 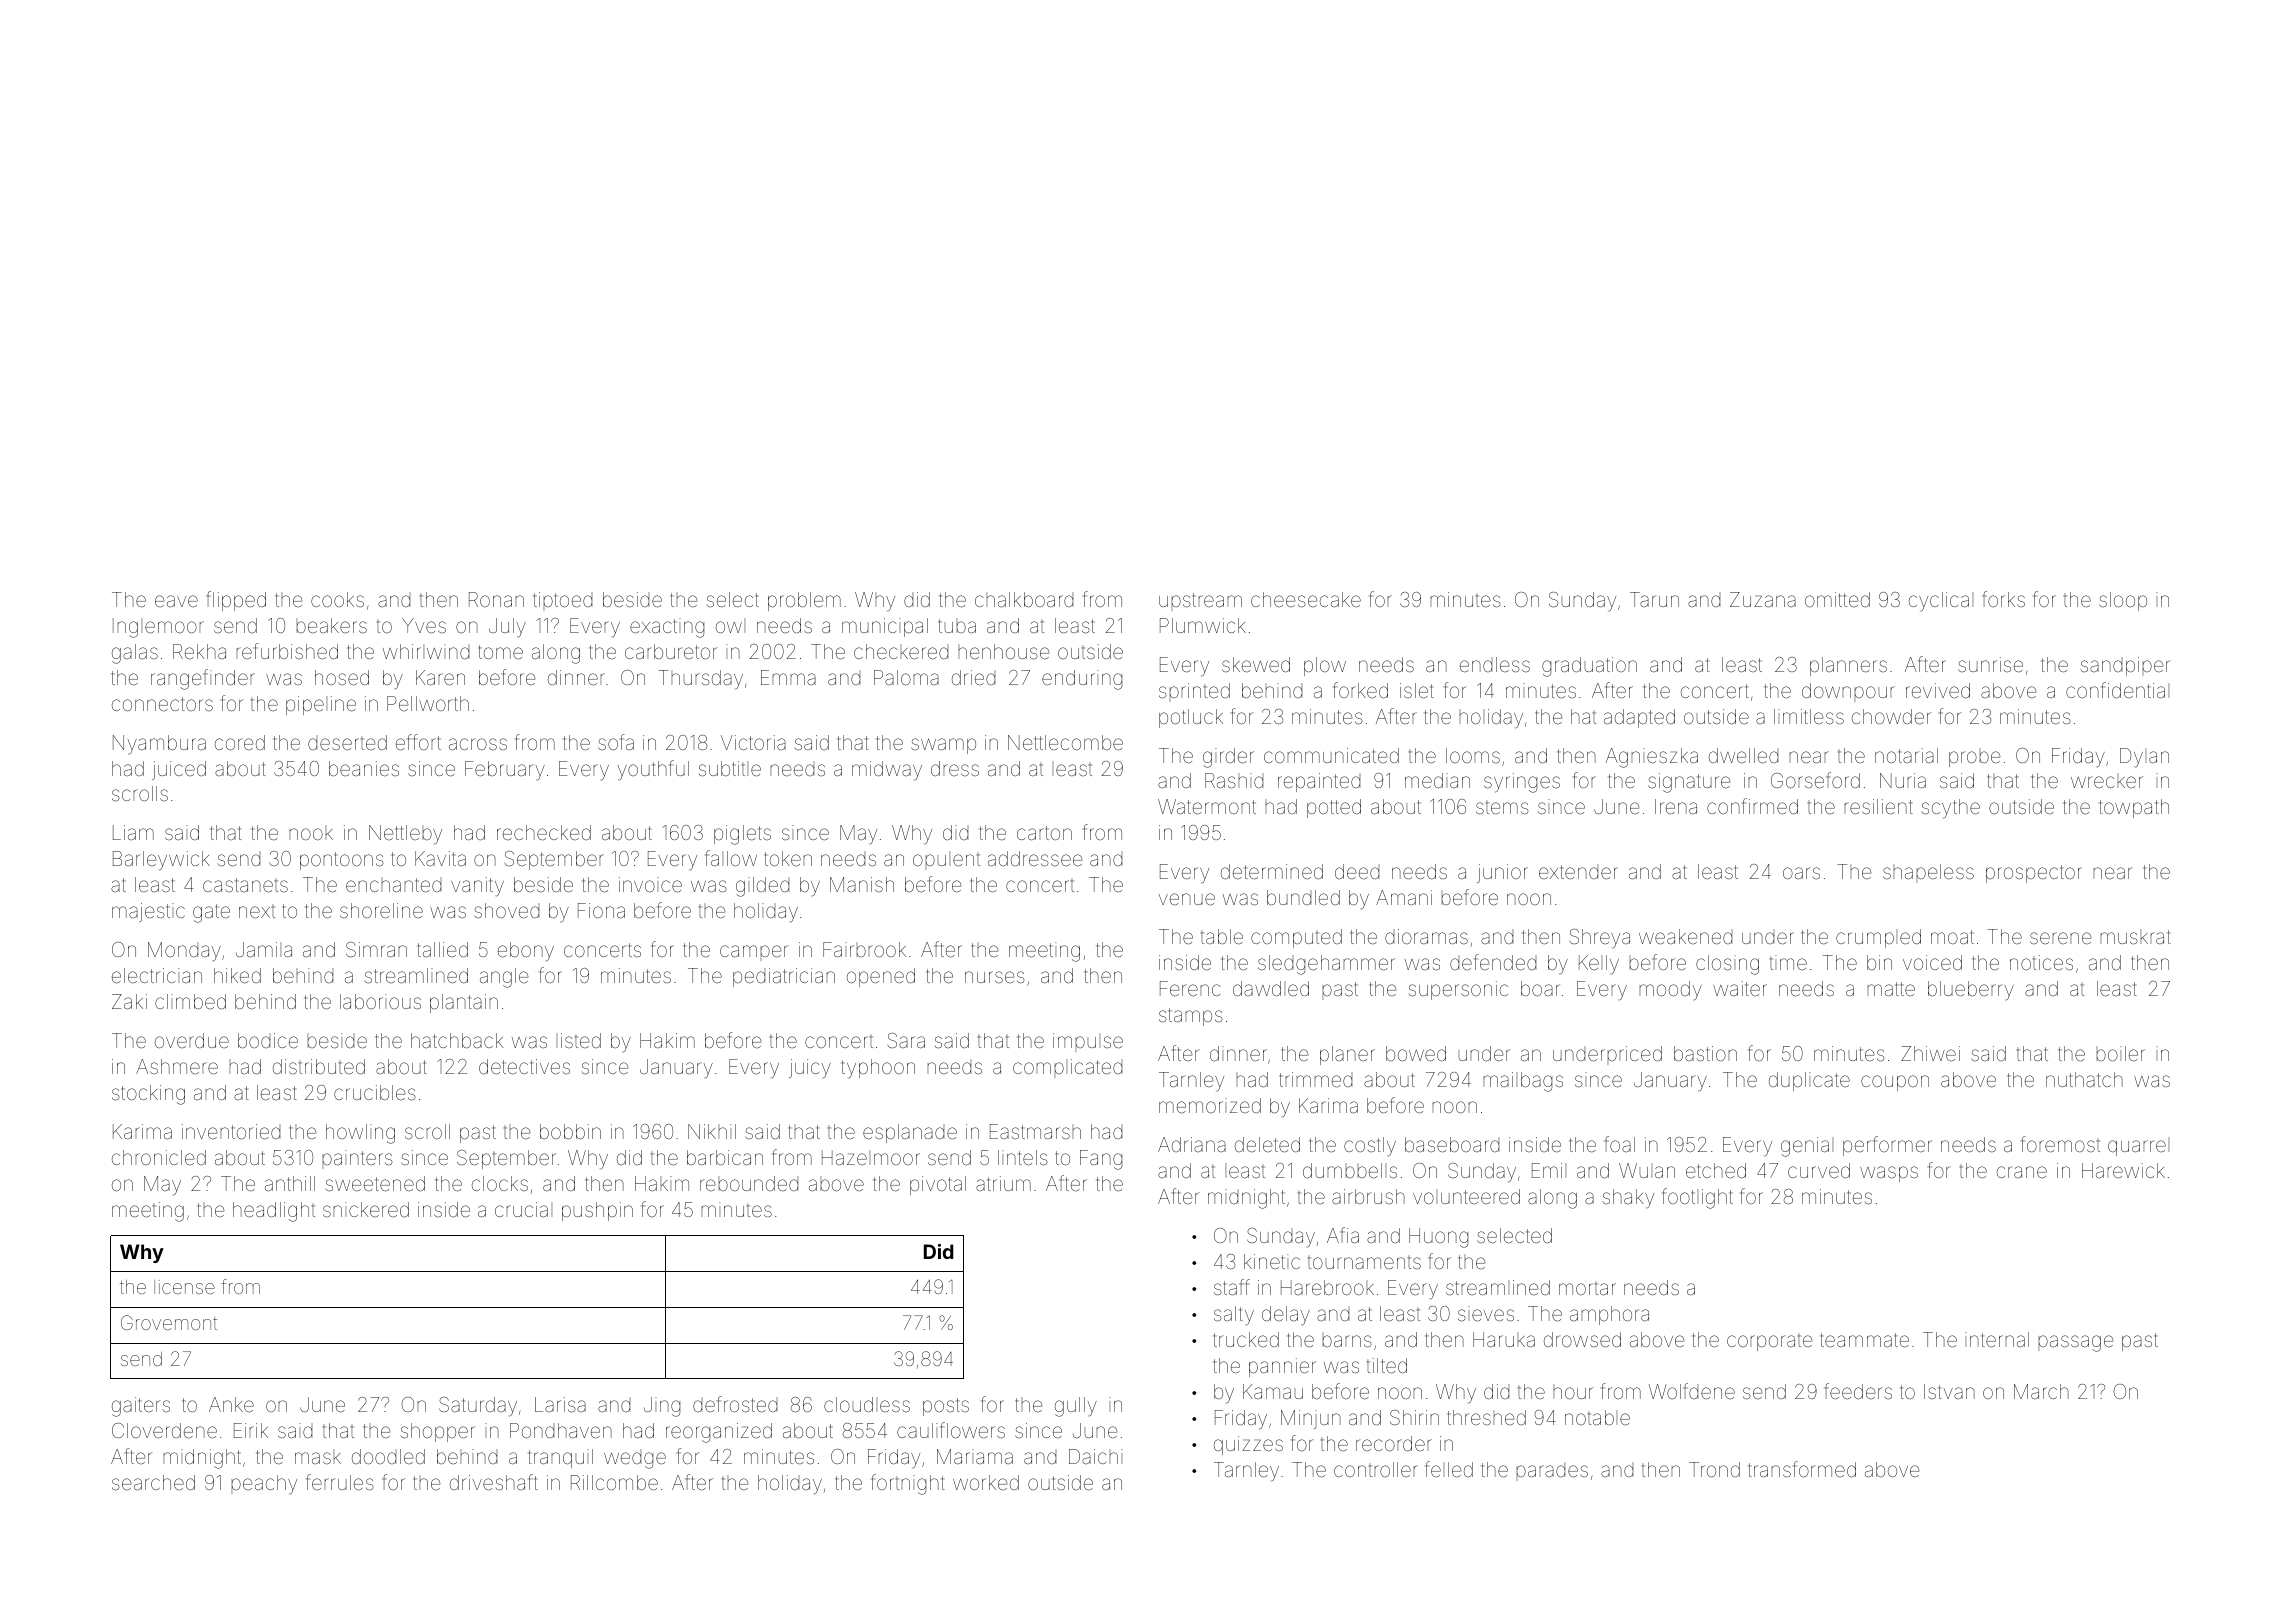 I want to click on laborious, so click(x=380, y=1001).
